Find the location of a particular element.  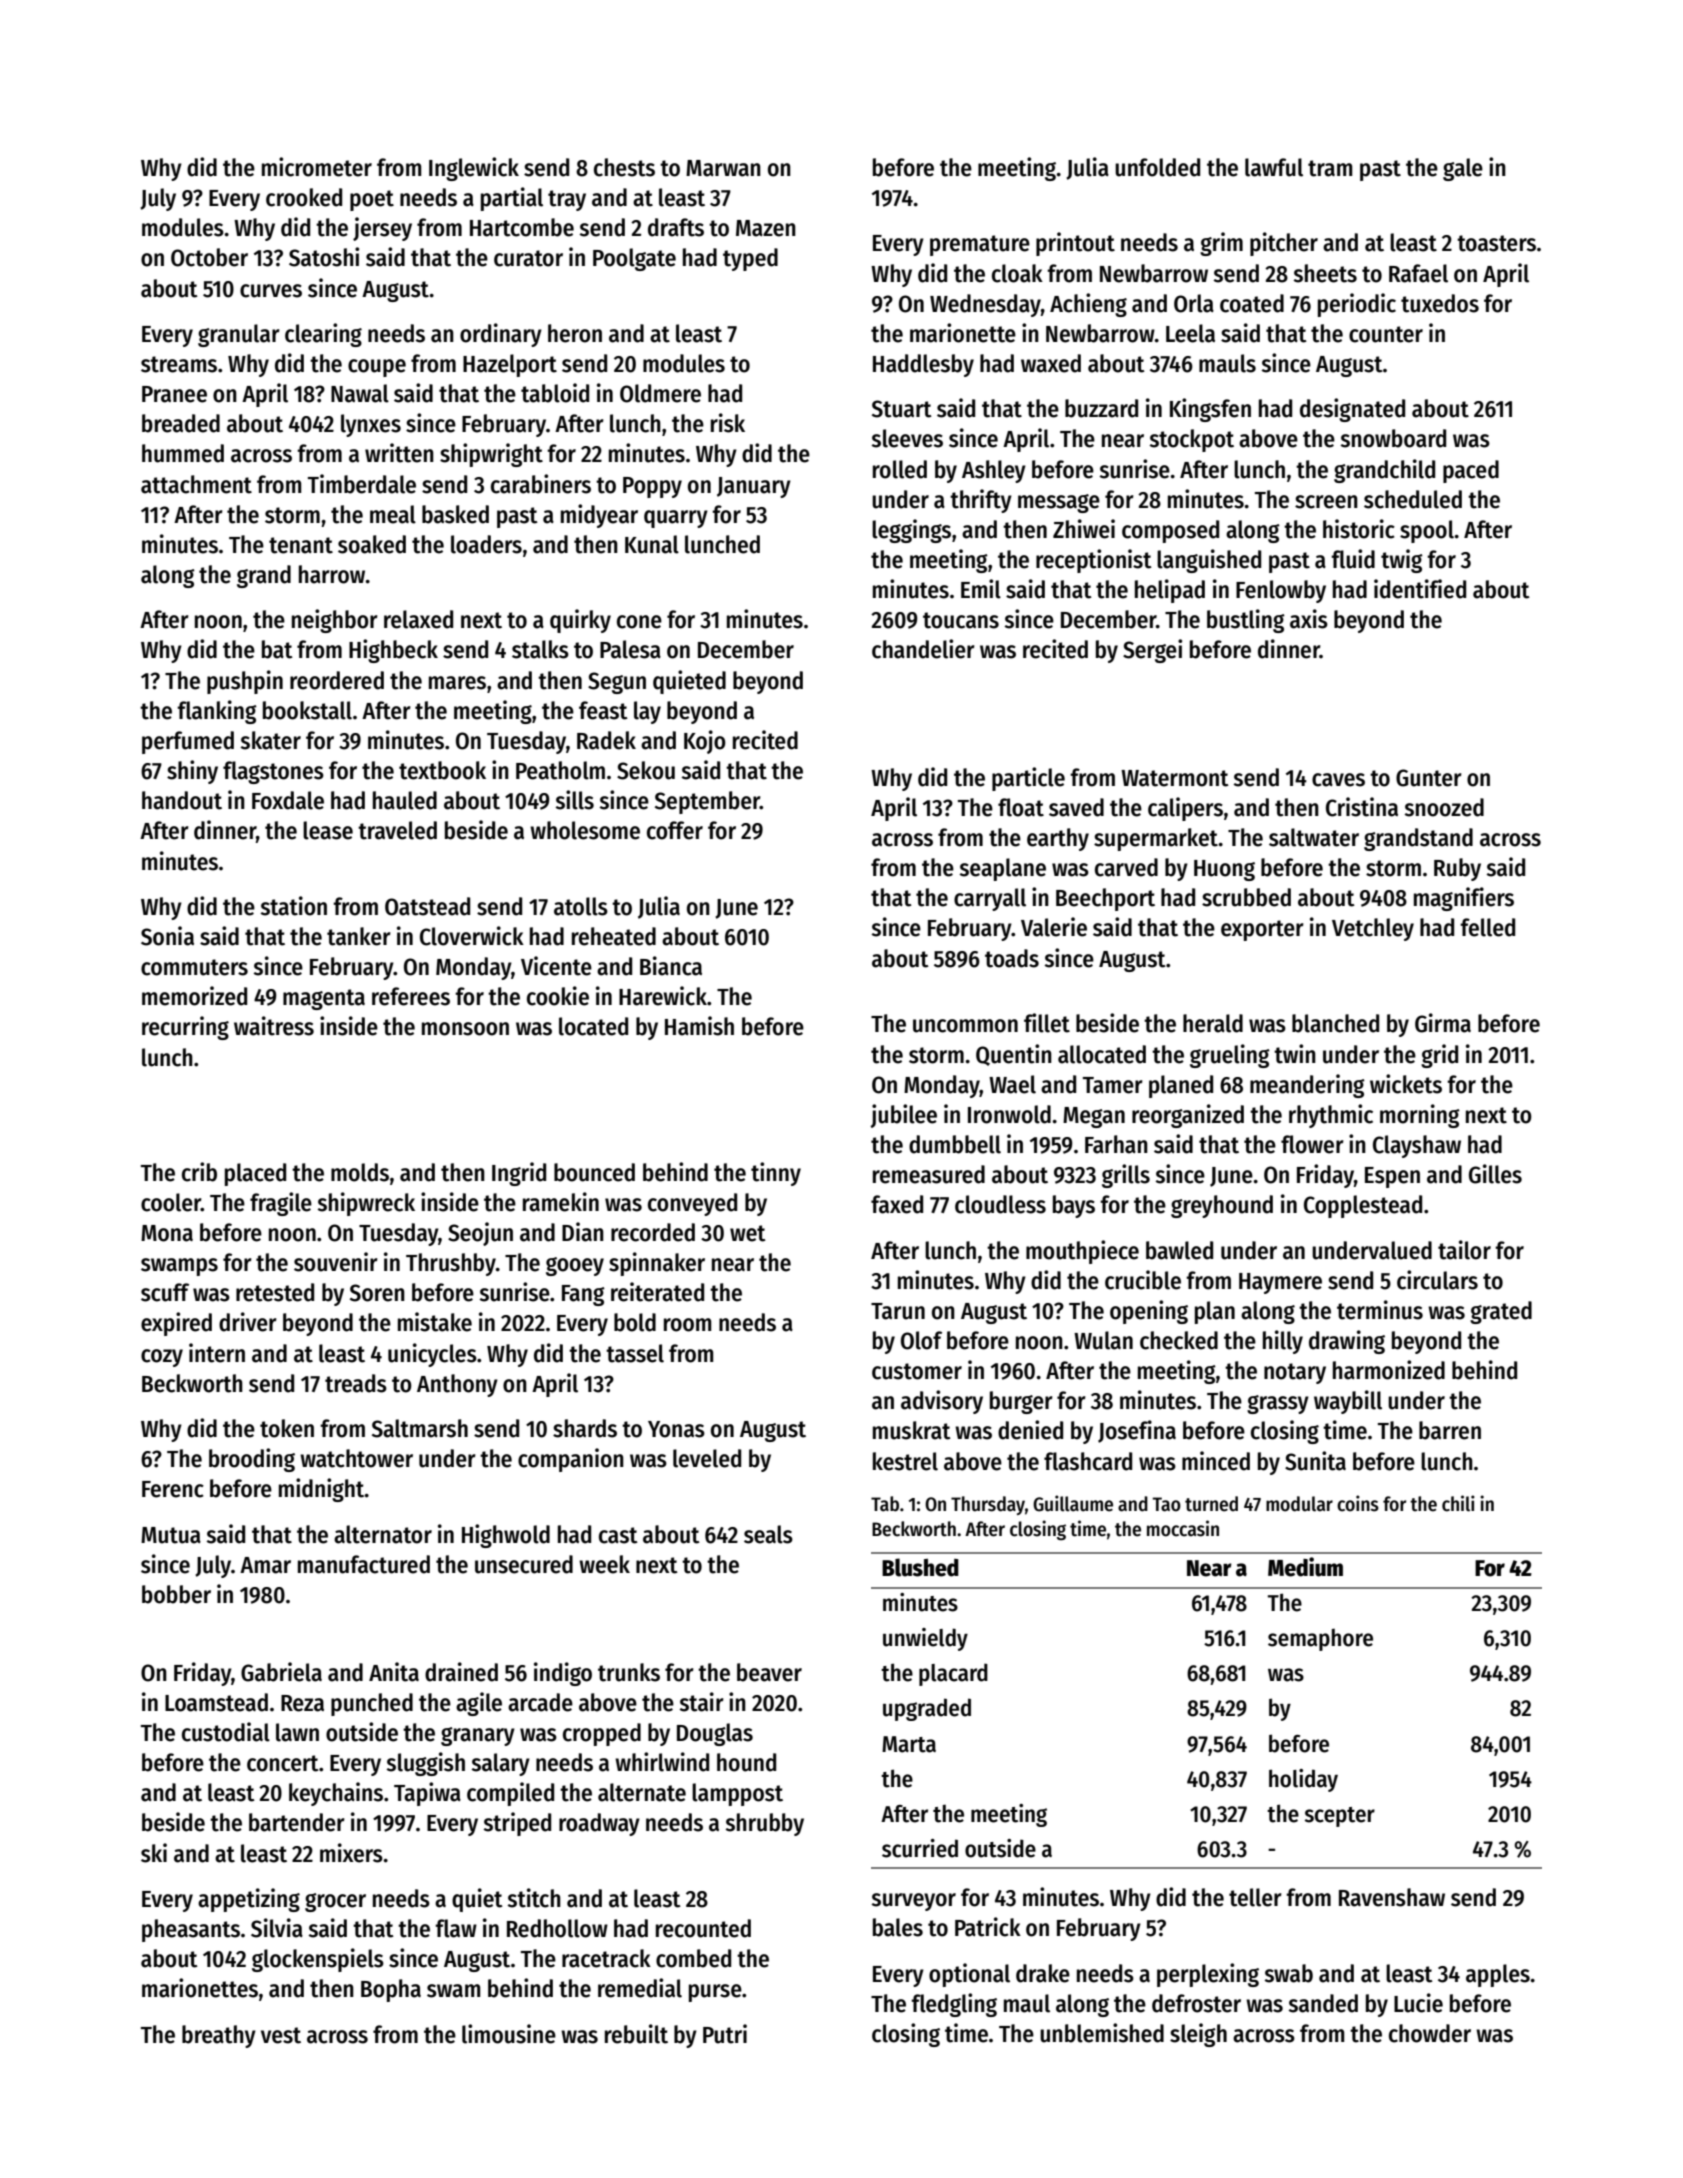

Emil is located at coordinates (981, 589).
